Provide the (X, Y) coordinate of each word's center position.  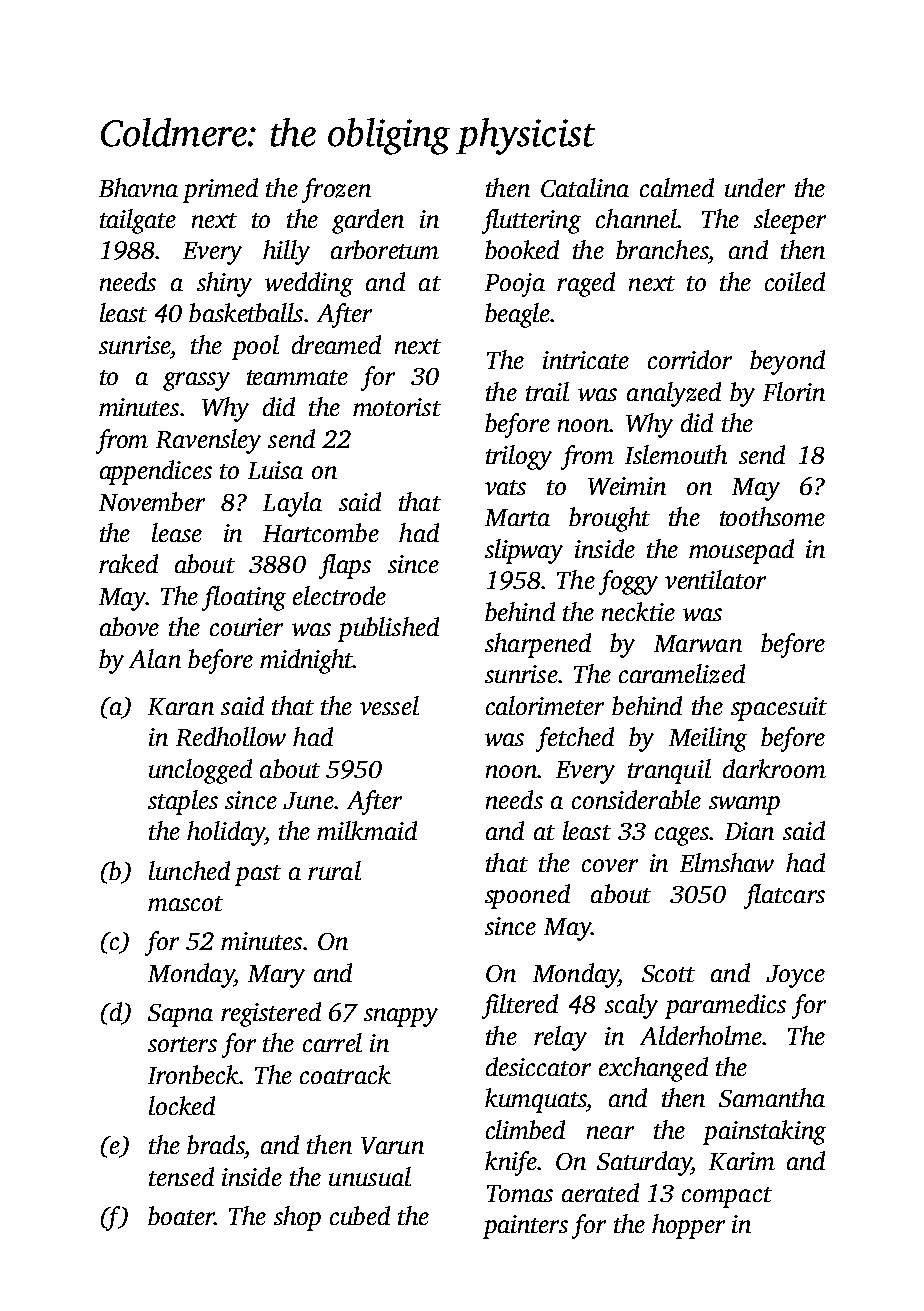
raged (586, 284)
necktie (638, 611)
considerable (636, 799)
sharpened (538, 645)
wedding (309, 284)
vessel (389, 705)
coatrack (345, 1074)
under (755, 187)
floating (244, 598)
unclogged (200, 771)
